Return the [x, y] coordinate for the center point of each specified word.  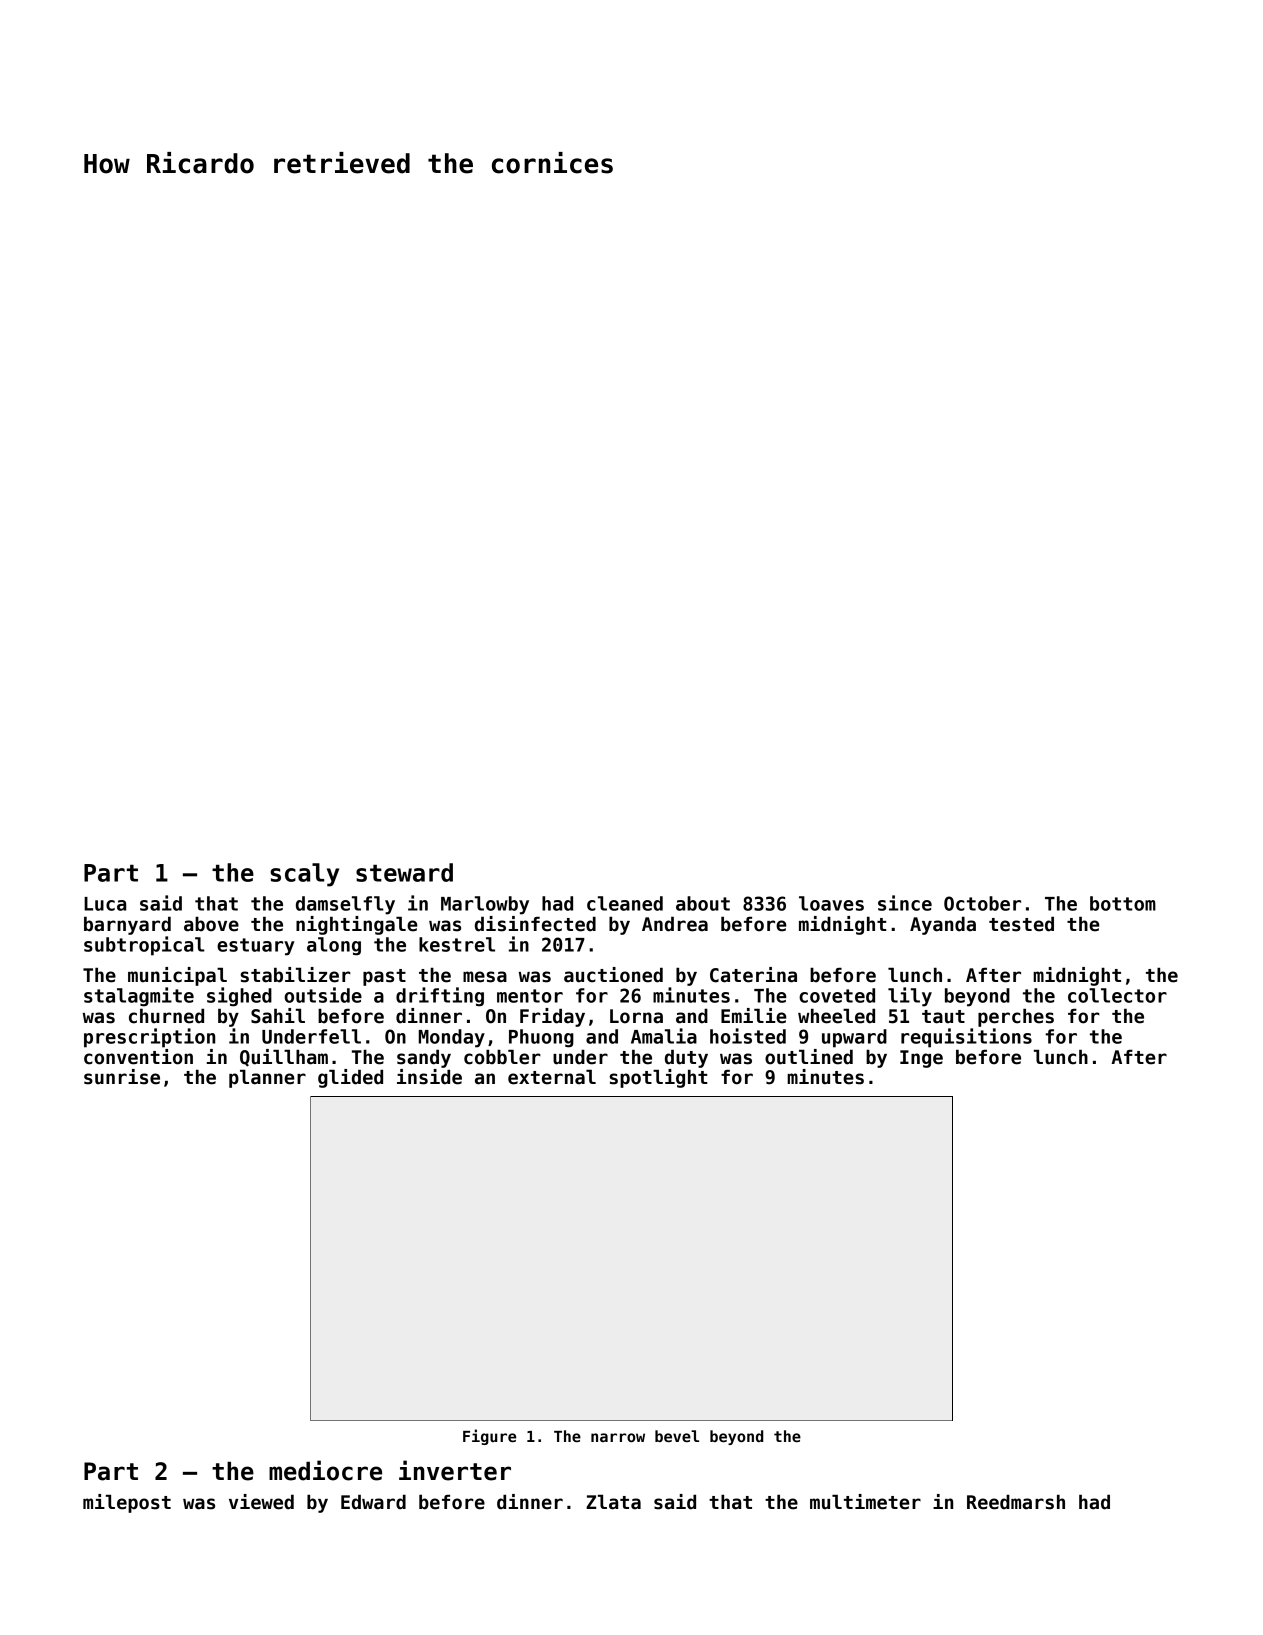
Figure [489, 1437]
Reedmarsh [1016, 1502]
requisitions [966, 1038]
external [552, 1077]
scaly [304, 875]
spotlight [658, 1078]
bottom [1123, 903]
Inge [921, 1059]
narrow [618, 1437]
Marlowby [485, 905]
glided [350, 1078]
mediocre [325, 1470]
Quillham [284, 1058]
